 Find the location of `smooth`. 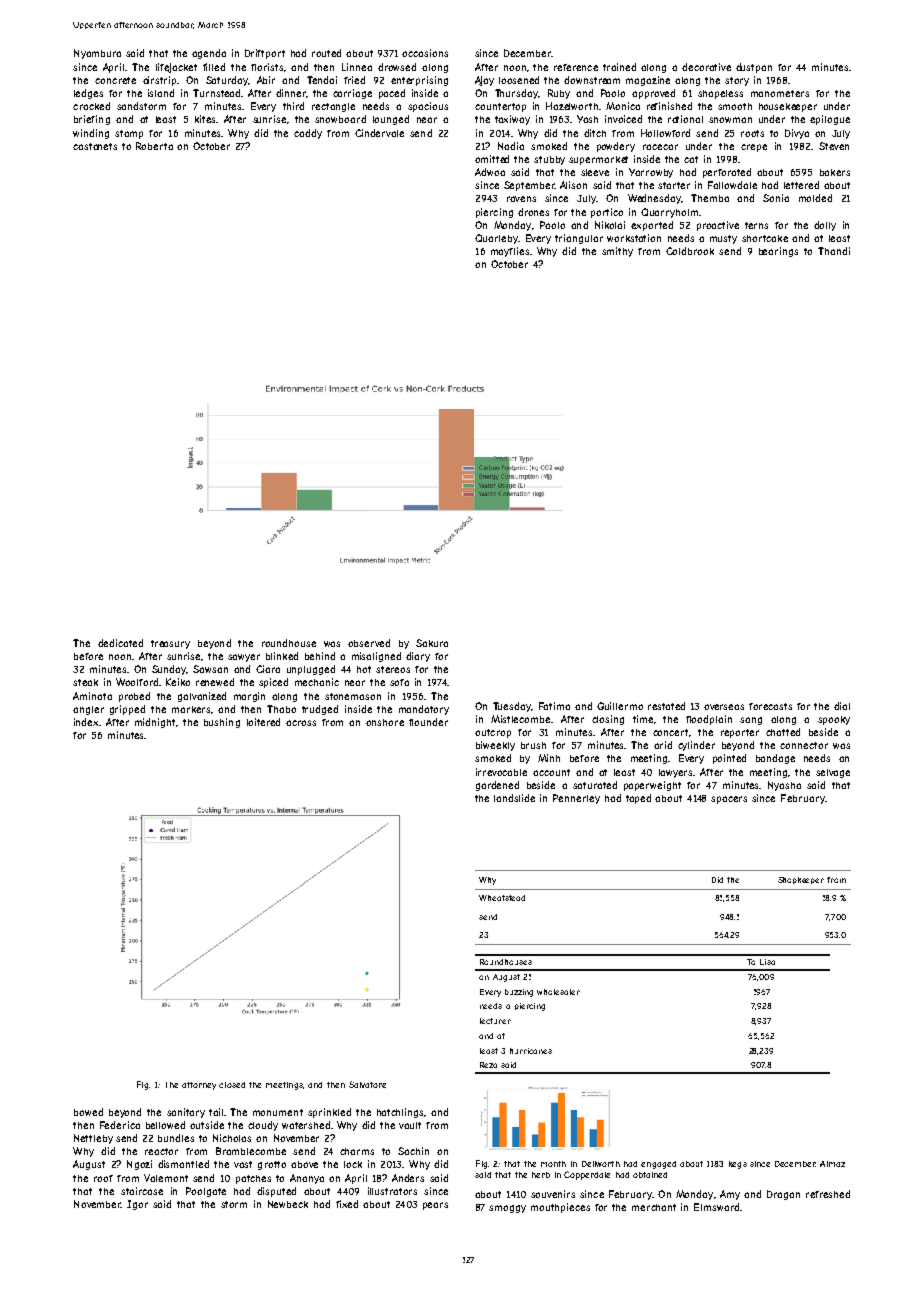

smooth is located at coordinates (735, 106).
